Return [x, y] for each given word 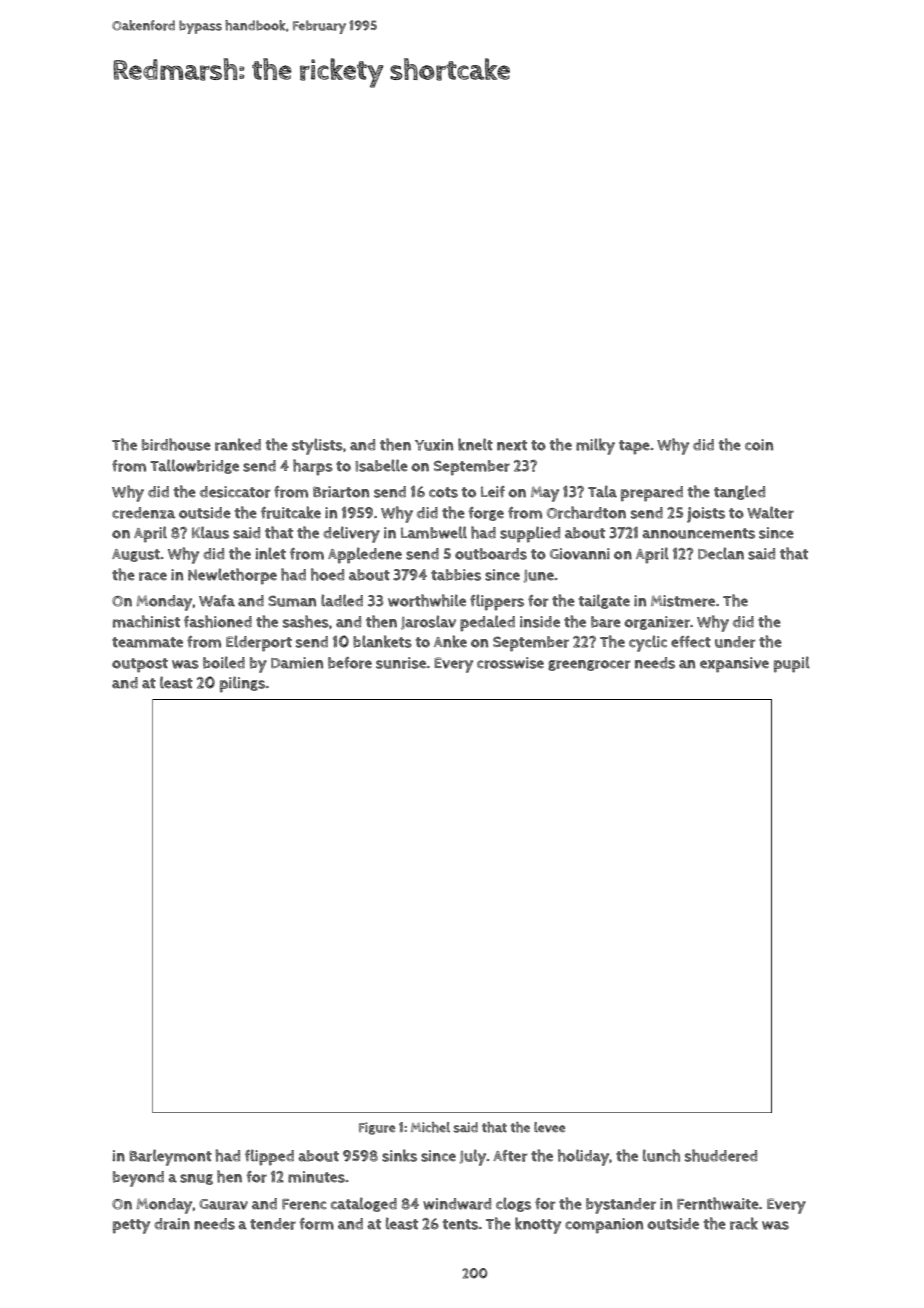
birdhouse [176, 444]
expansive [734, 665]
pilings [242, 684]
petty [131, 1226]
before [350, 663]
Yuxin [434, 445]
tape [634, 447]
